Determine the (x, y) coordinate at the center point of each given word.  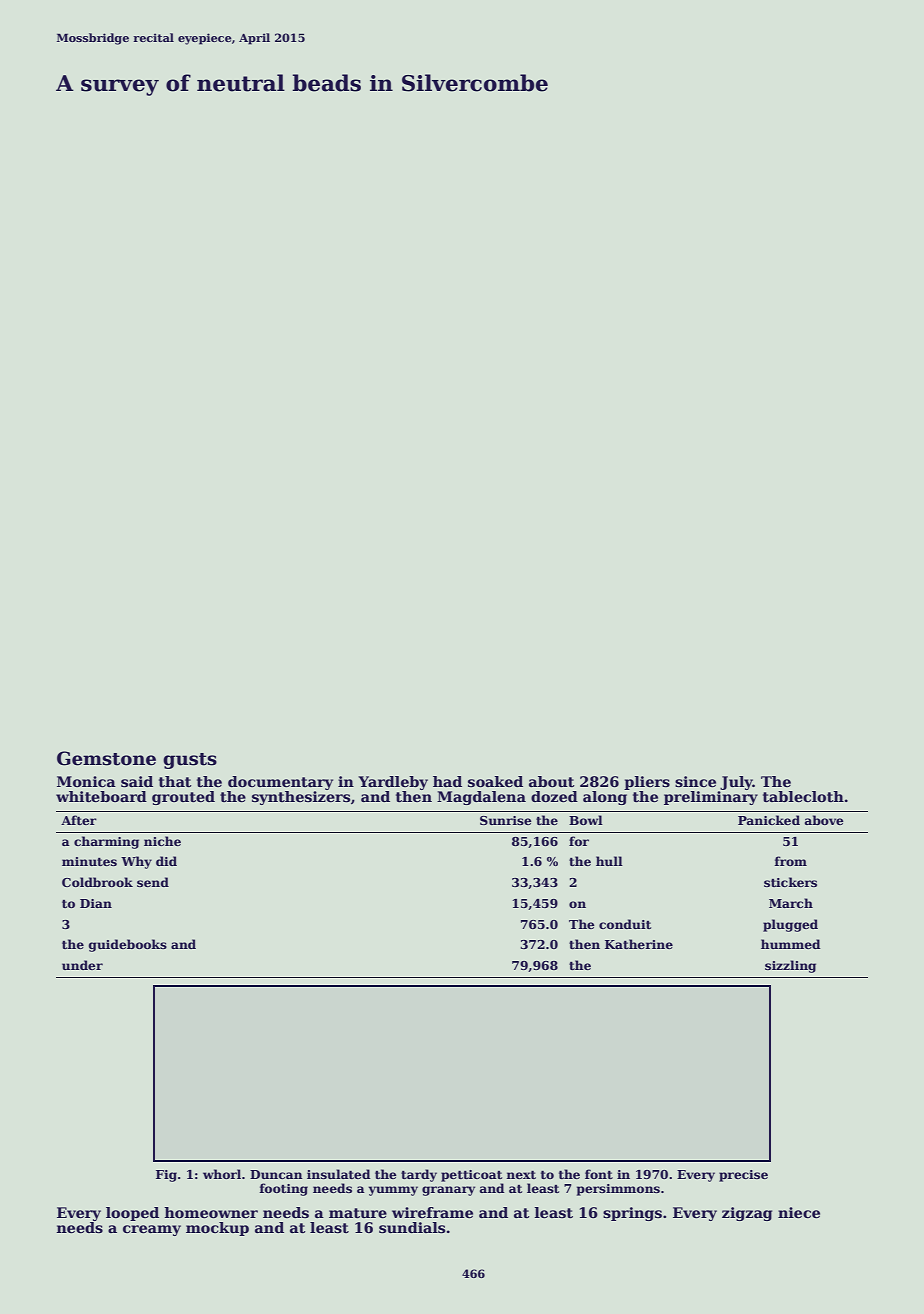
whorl (222, 1174)
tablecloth (803, 796)
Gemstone (106, 758)
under (82, 965)
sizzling (790, 966)
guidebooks (128, 945)
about (552, 781)
